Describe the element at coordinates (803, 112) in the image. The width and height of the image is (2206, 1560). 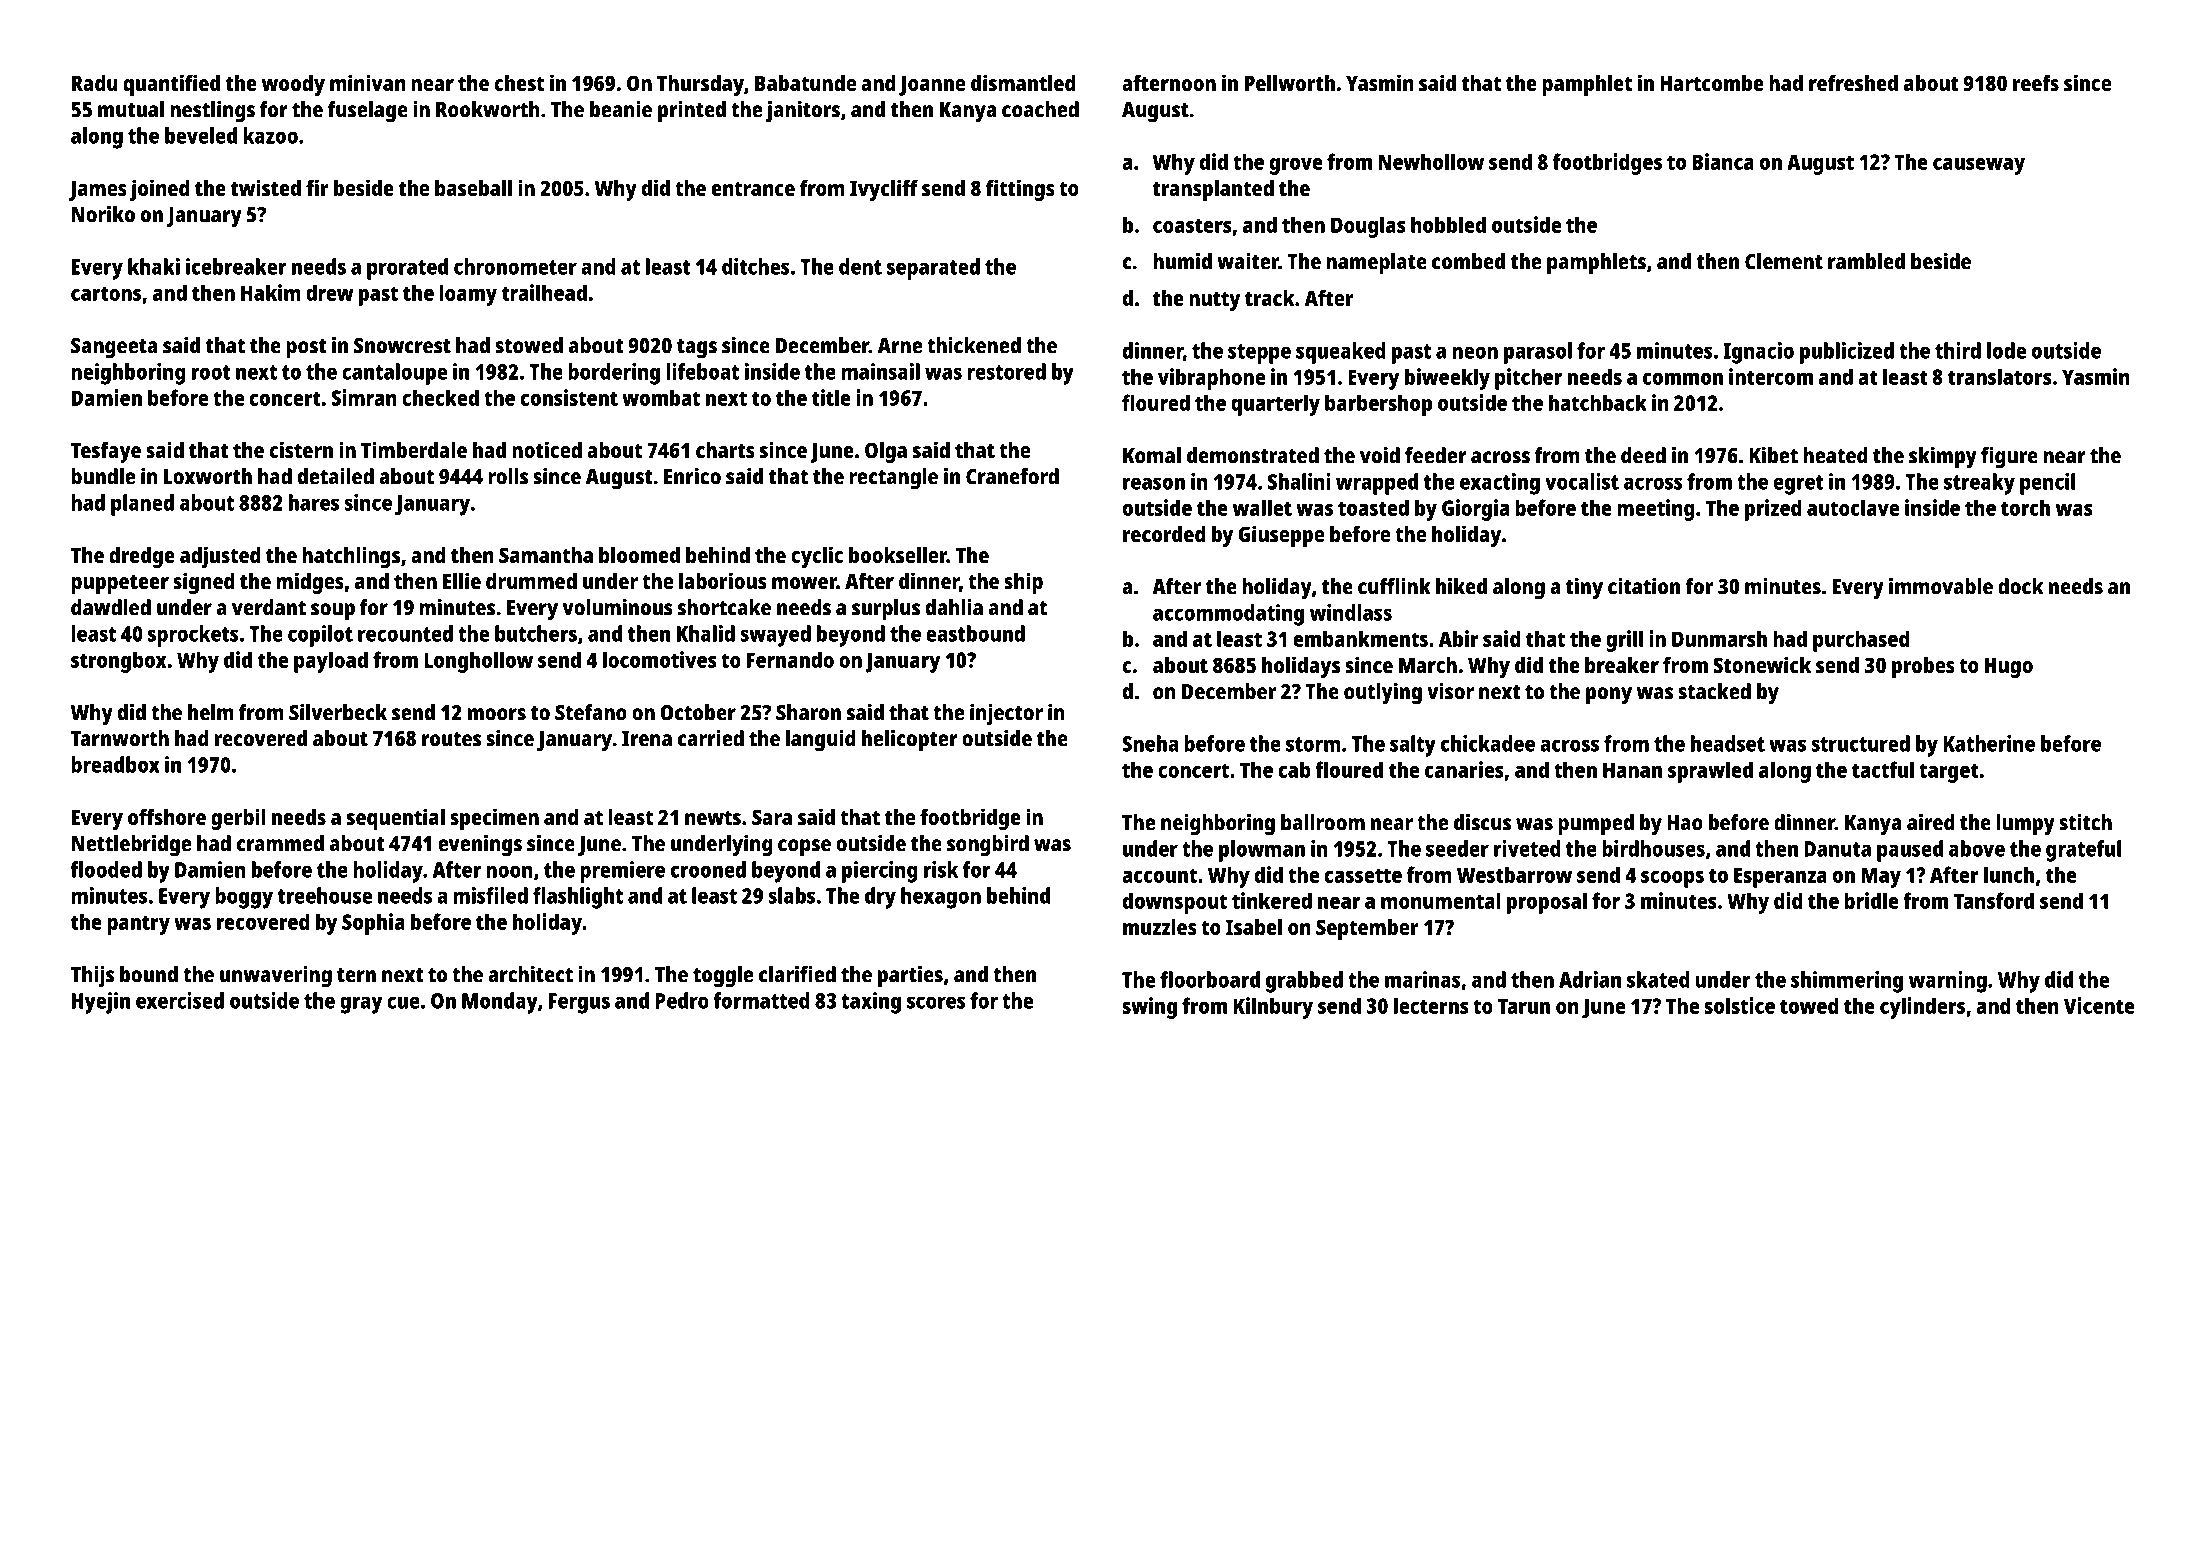
I see `janitors` at that location.
